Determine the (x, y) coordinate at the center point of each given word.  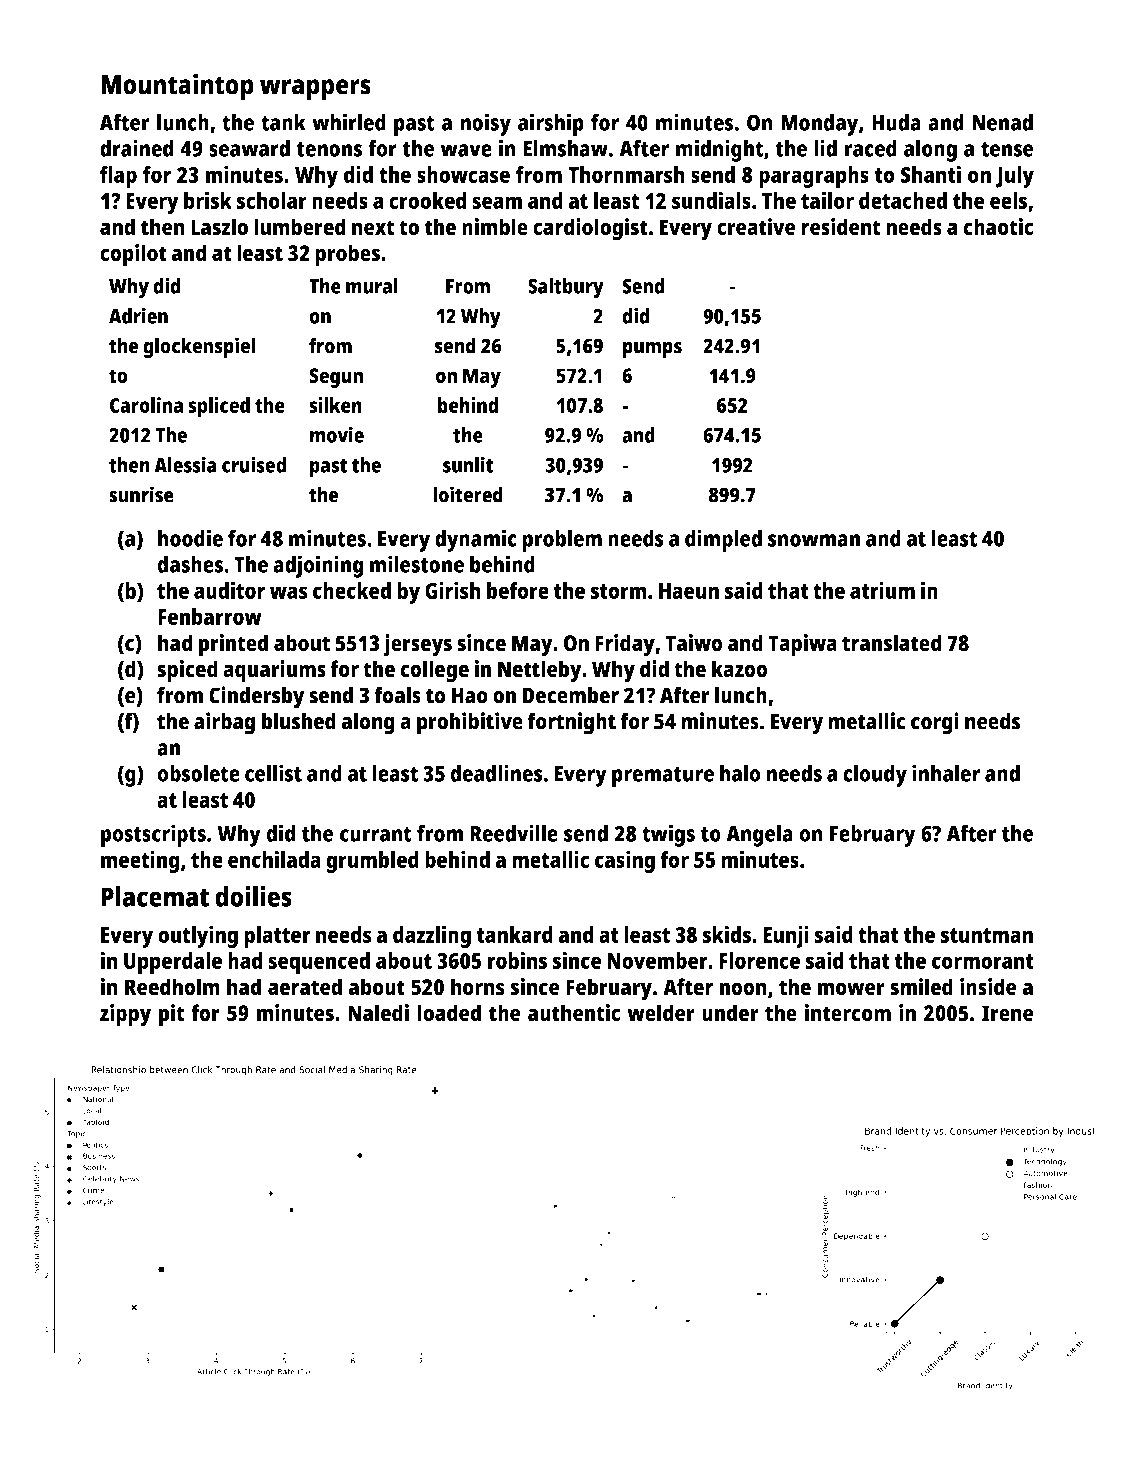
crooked (428, 200)
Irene (1008, 1013)
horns (478, 987)
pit (172, 1015)
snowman (814, 540)
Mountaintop (177, 87)
